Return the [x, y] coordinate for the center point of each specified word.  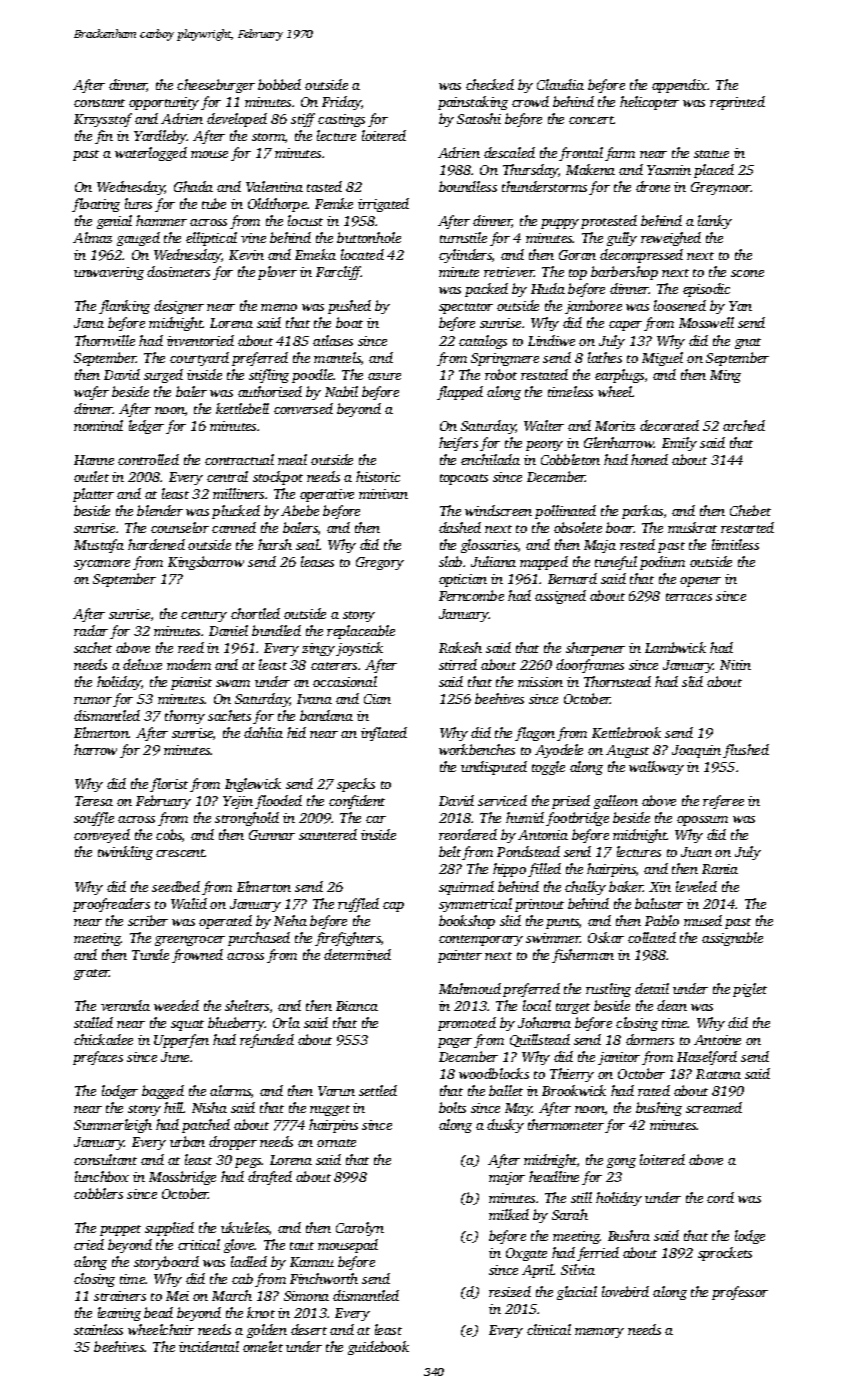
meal [292, 459]
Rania [720, 869]
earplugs [619, 376]
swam [233, 683]
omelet [263, 1346]
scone [747, 273]
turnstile [463, 237]
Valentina [274, 186]
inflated [384, 734]
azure [384, 376]
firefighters [348, 939]
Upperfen [181, 1041]
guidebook [378, 1348]
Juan [696, 852]
